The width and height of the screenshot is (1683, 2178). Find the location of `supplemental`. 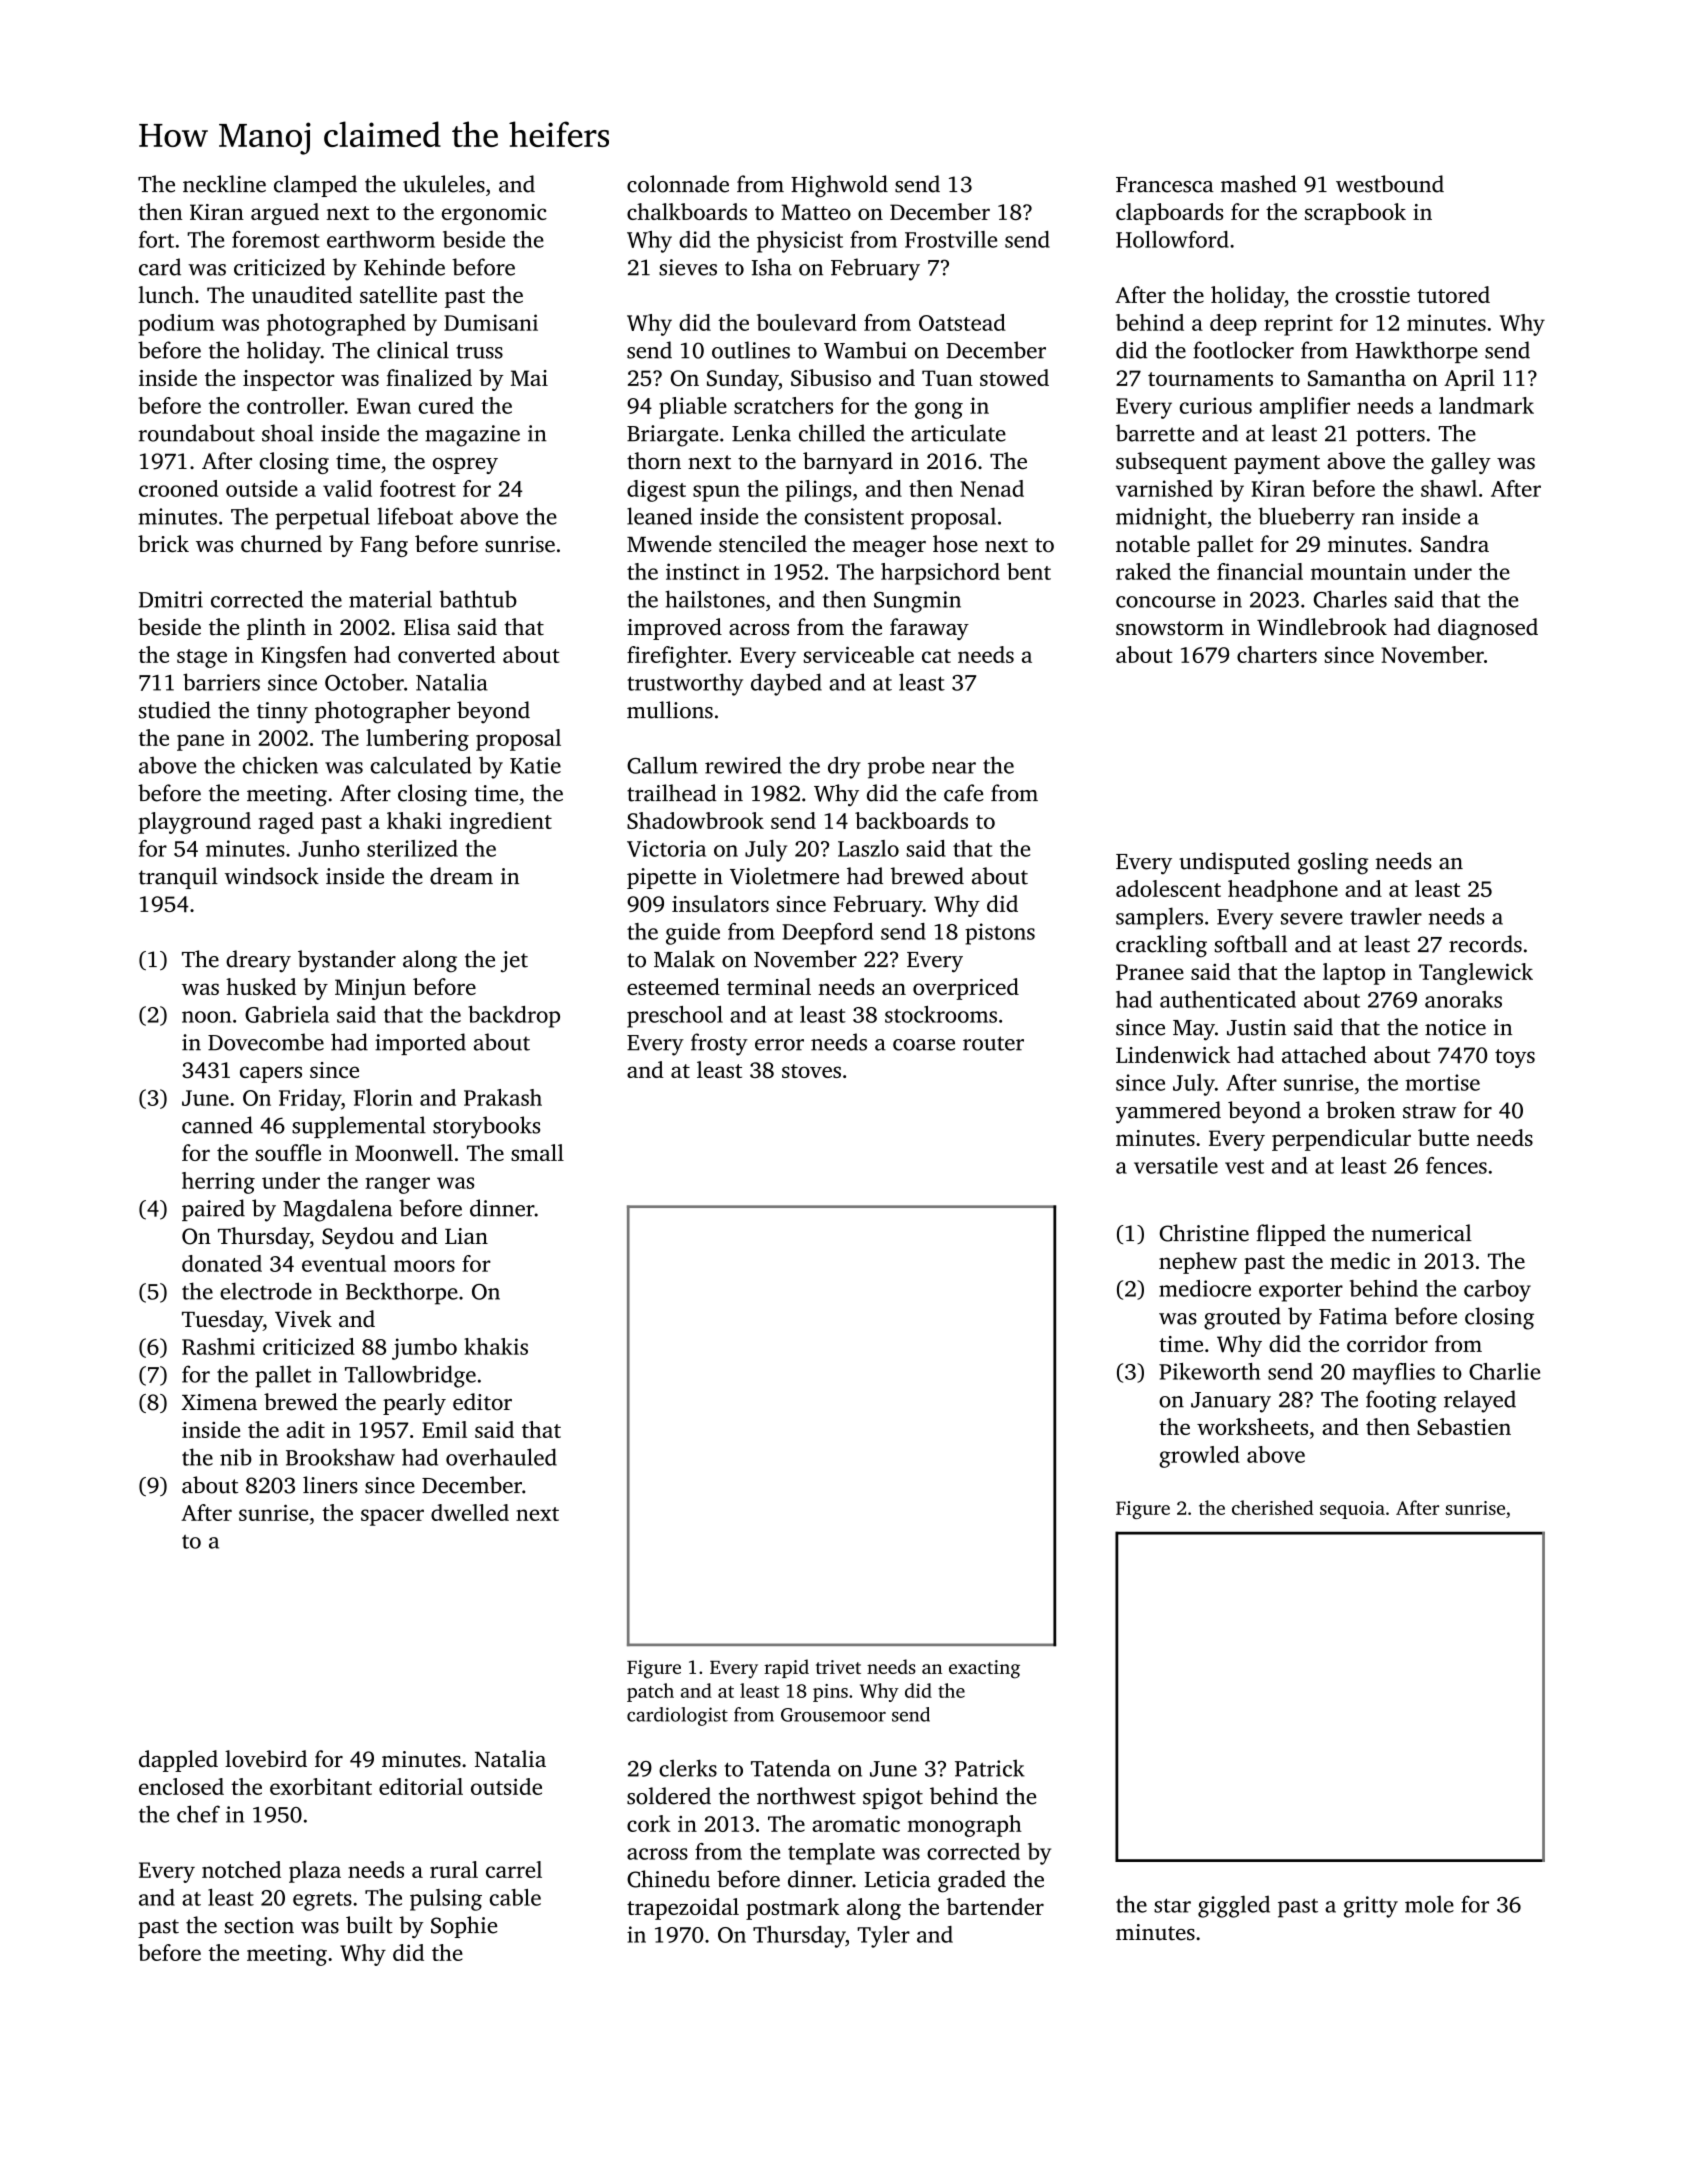

supplemental is located at coordinates (359, 1127).
